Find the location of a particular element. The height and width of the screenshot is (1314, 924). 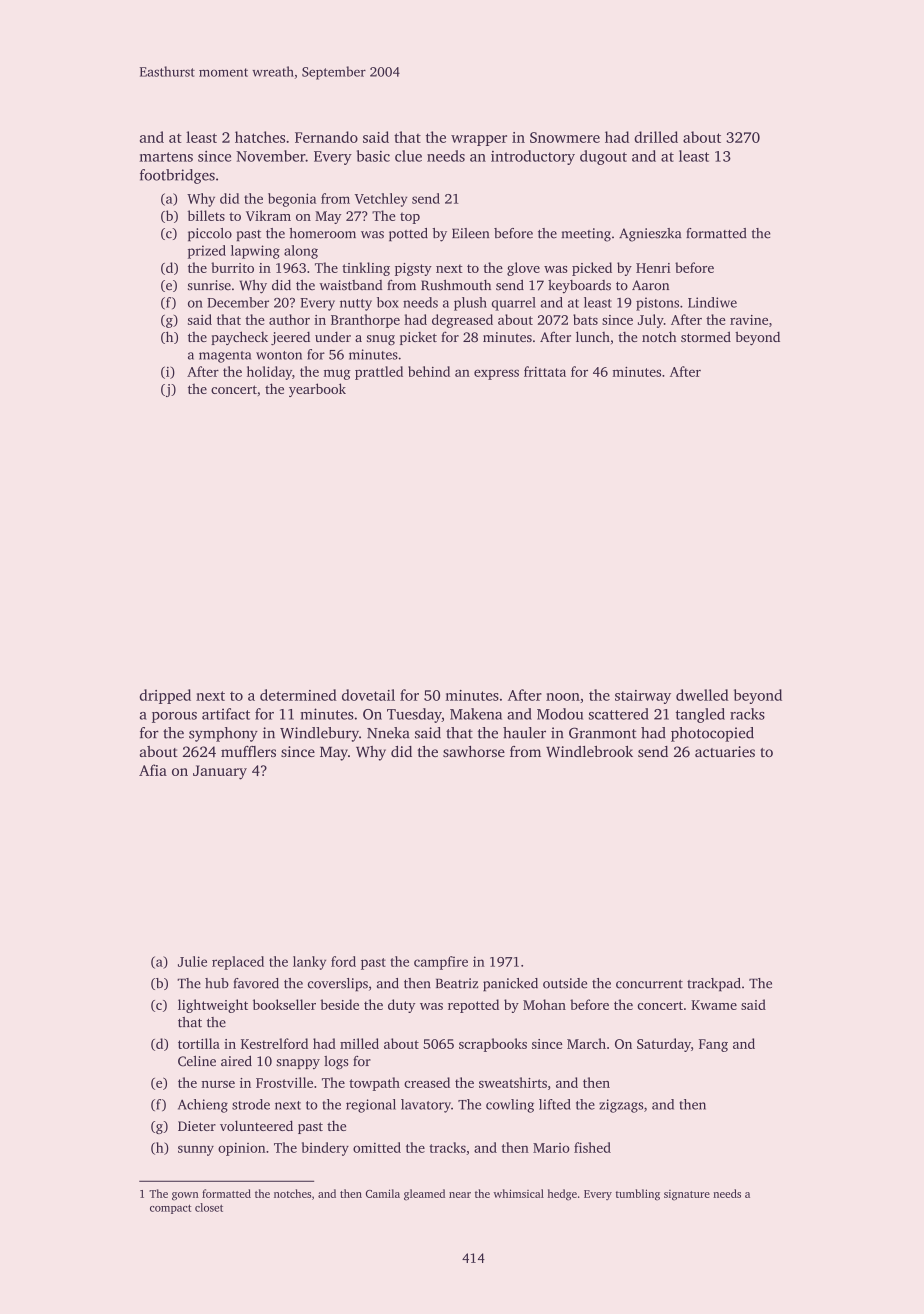

Fang is located at coordinates (713, 1045).
